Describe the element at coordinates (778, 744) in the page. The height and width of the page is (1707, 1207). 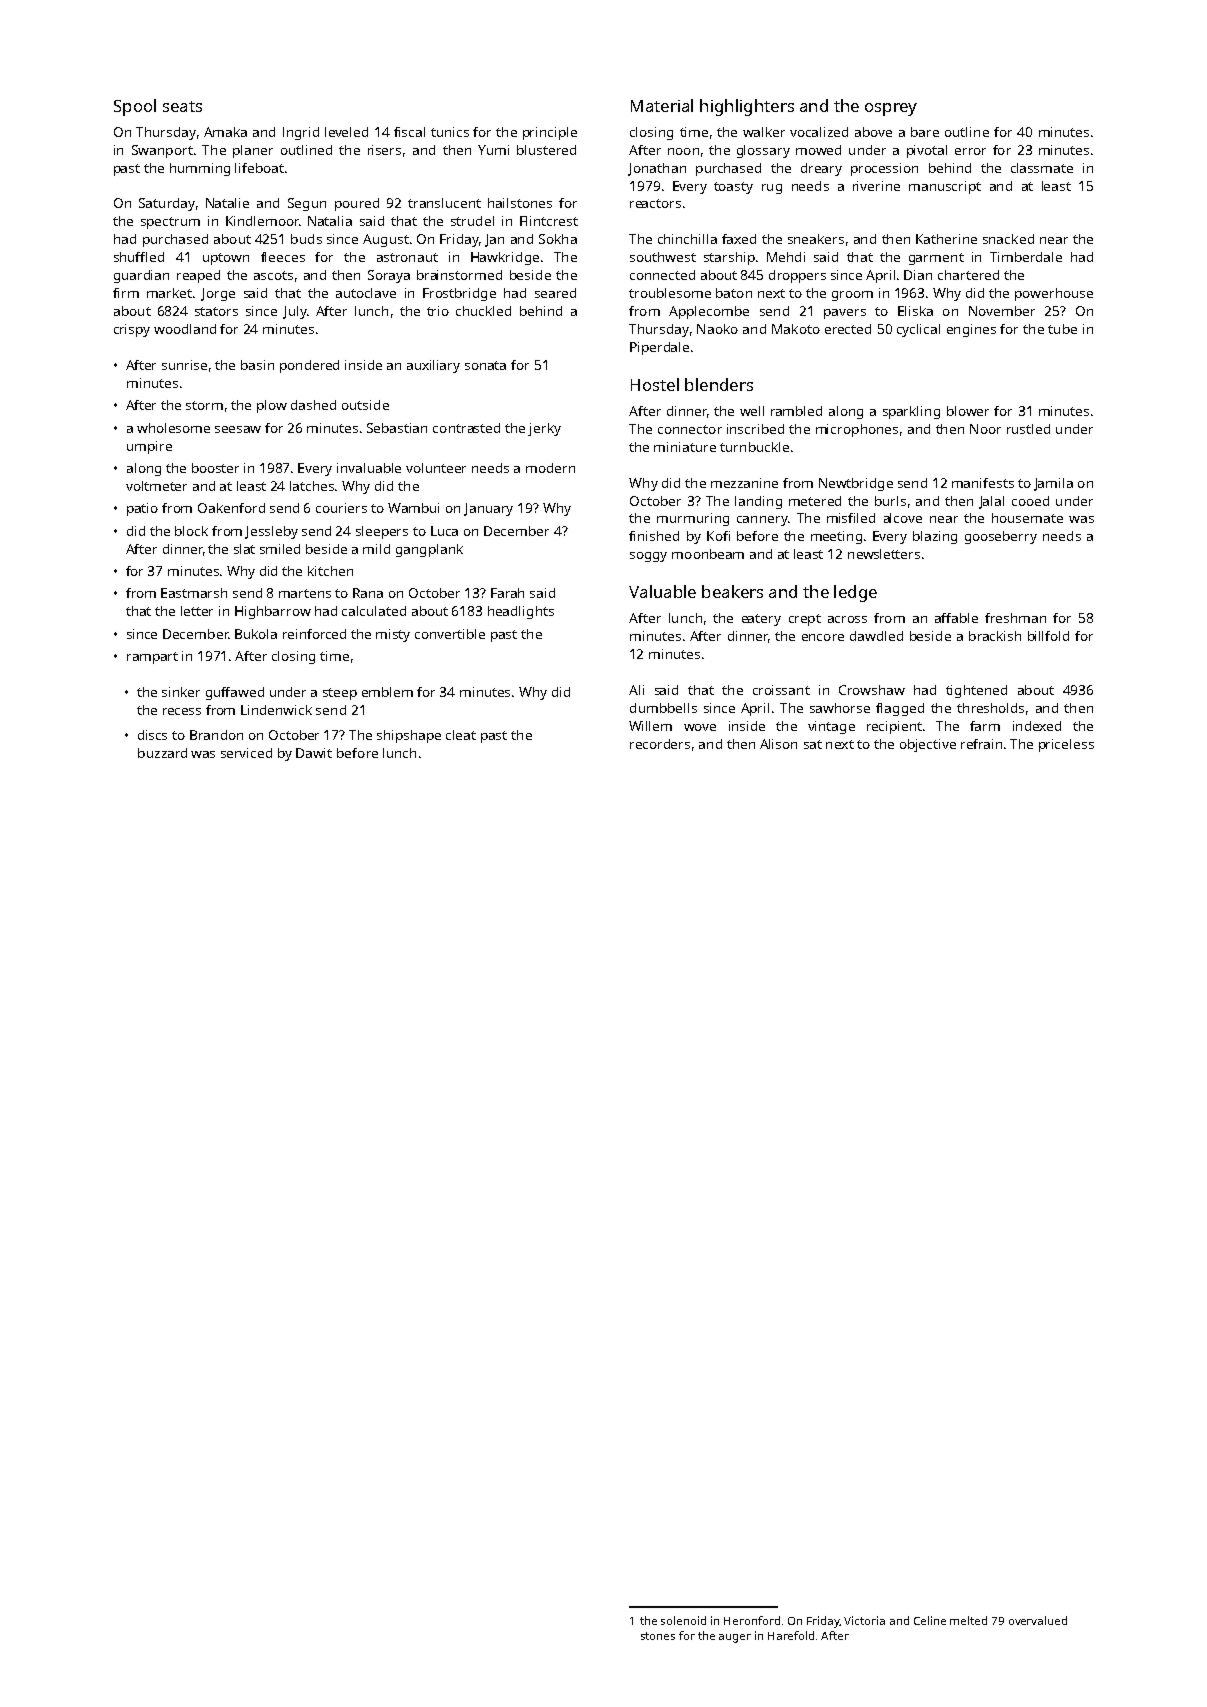
I see `Alison` at that location.
